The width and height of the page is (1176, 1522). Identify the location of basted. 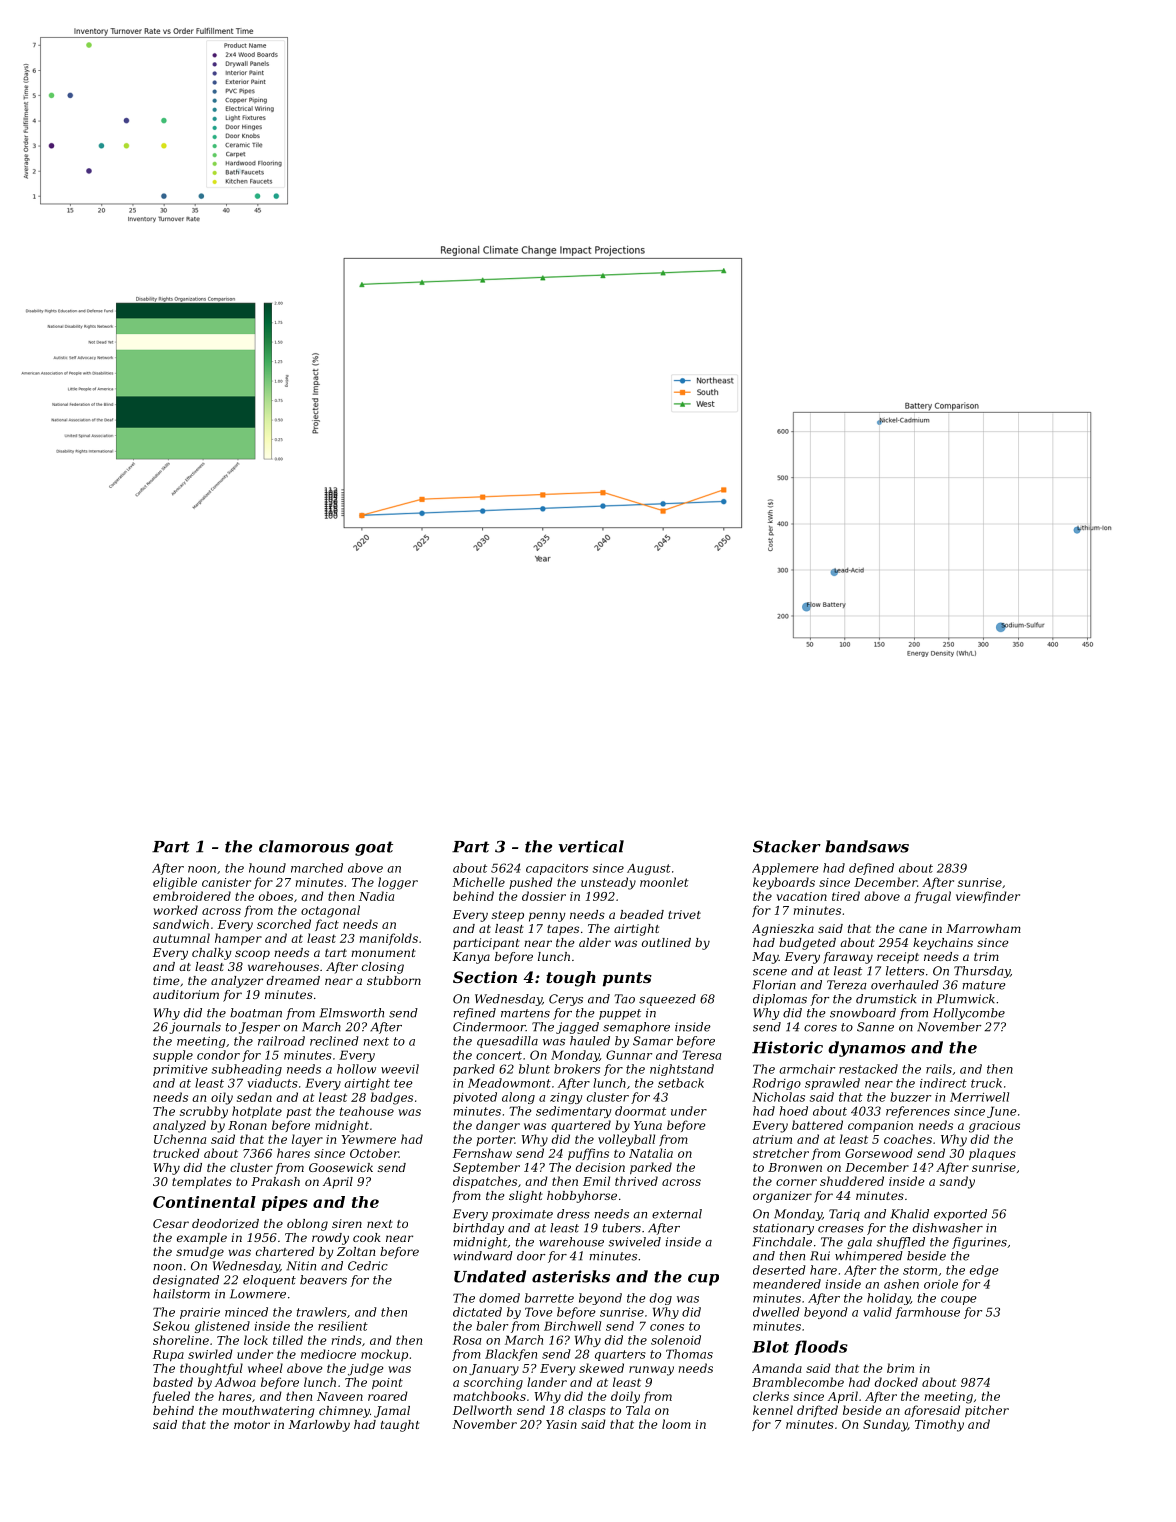
(173, 1382).
